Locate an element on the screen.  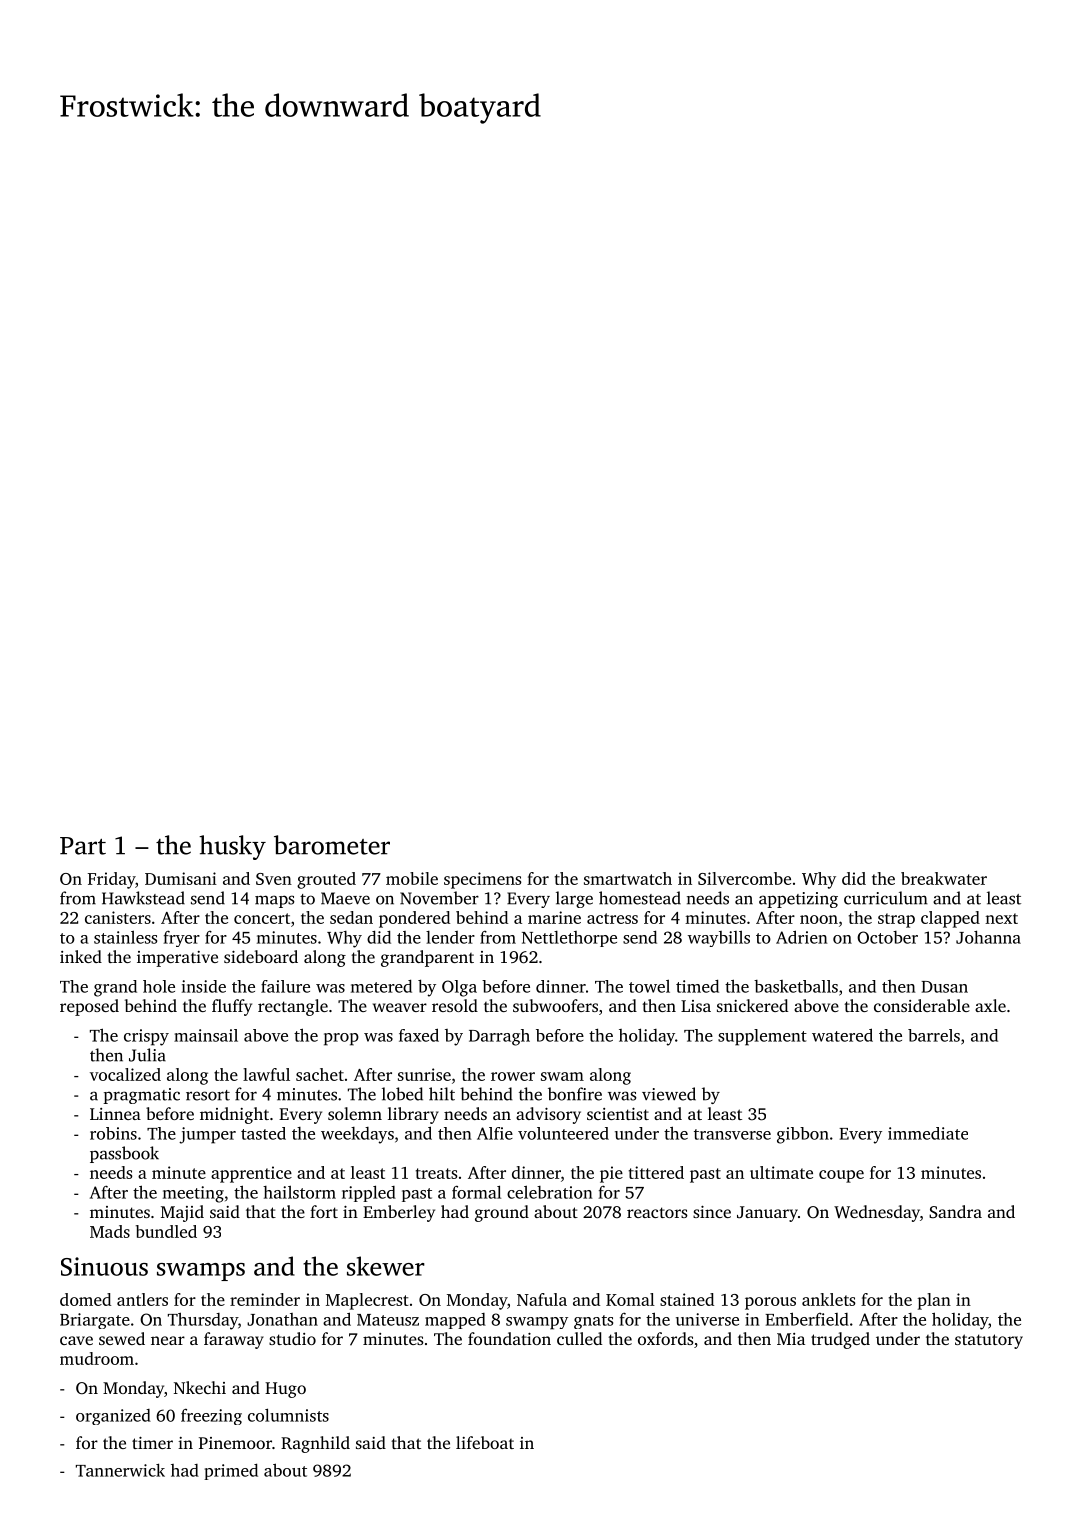
Sandra is located at coordinates (955, 1211).
